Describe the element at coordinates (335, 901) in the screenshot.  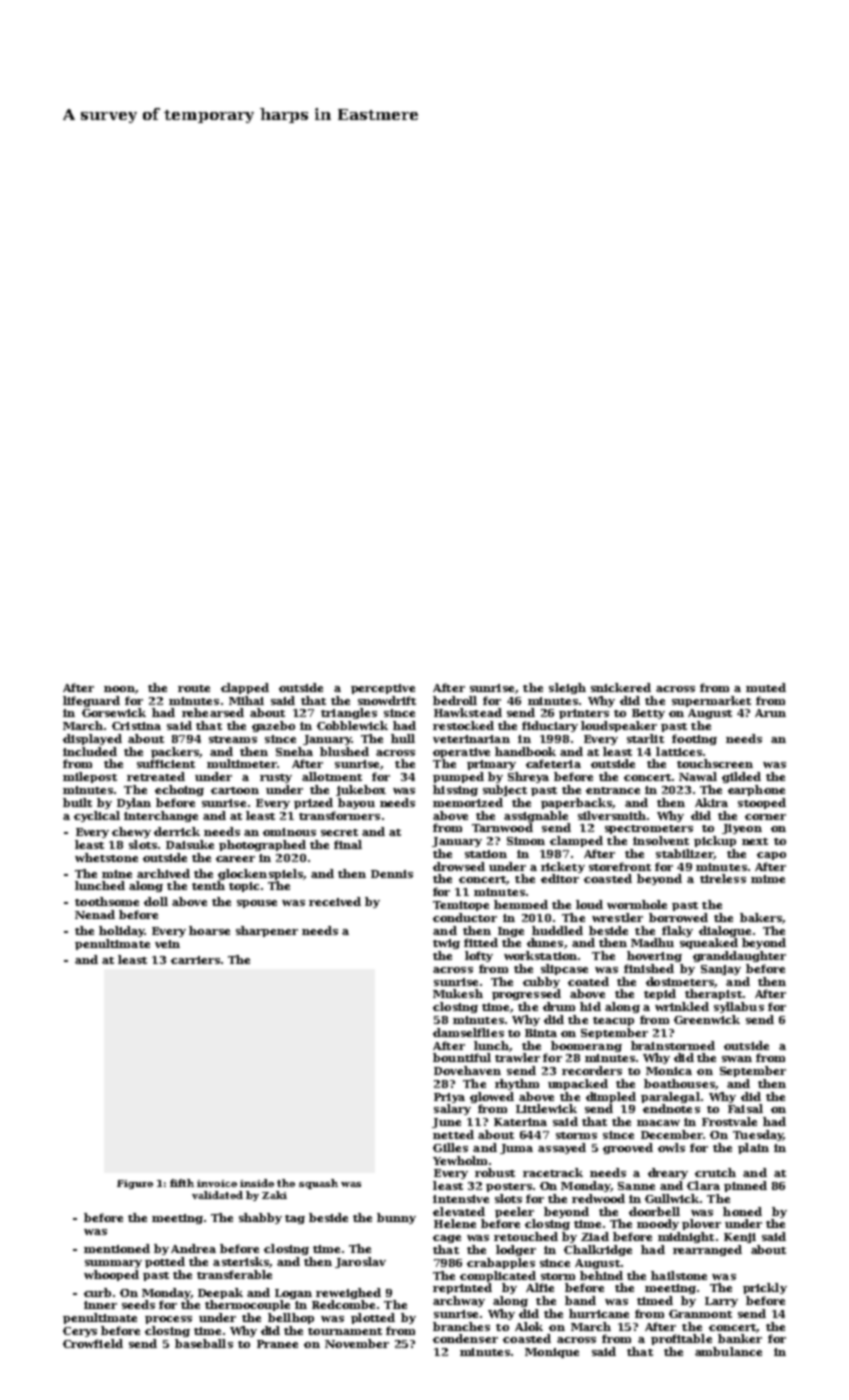
I see `received` at that location.
